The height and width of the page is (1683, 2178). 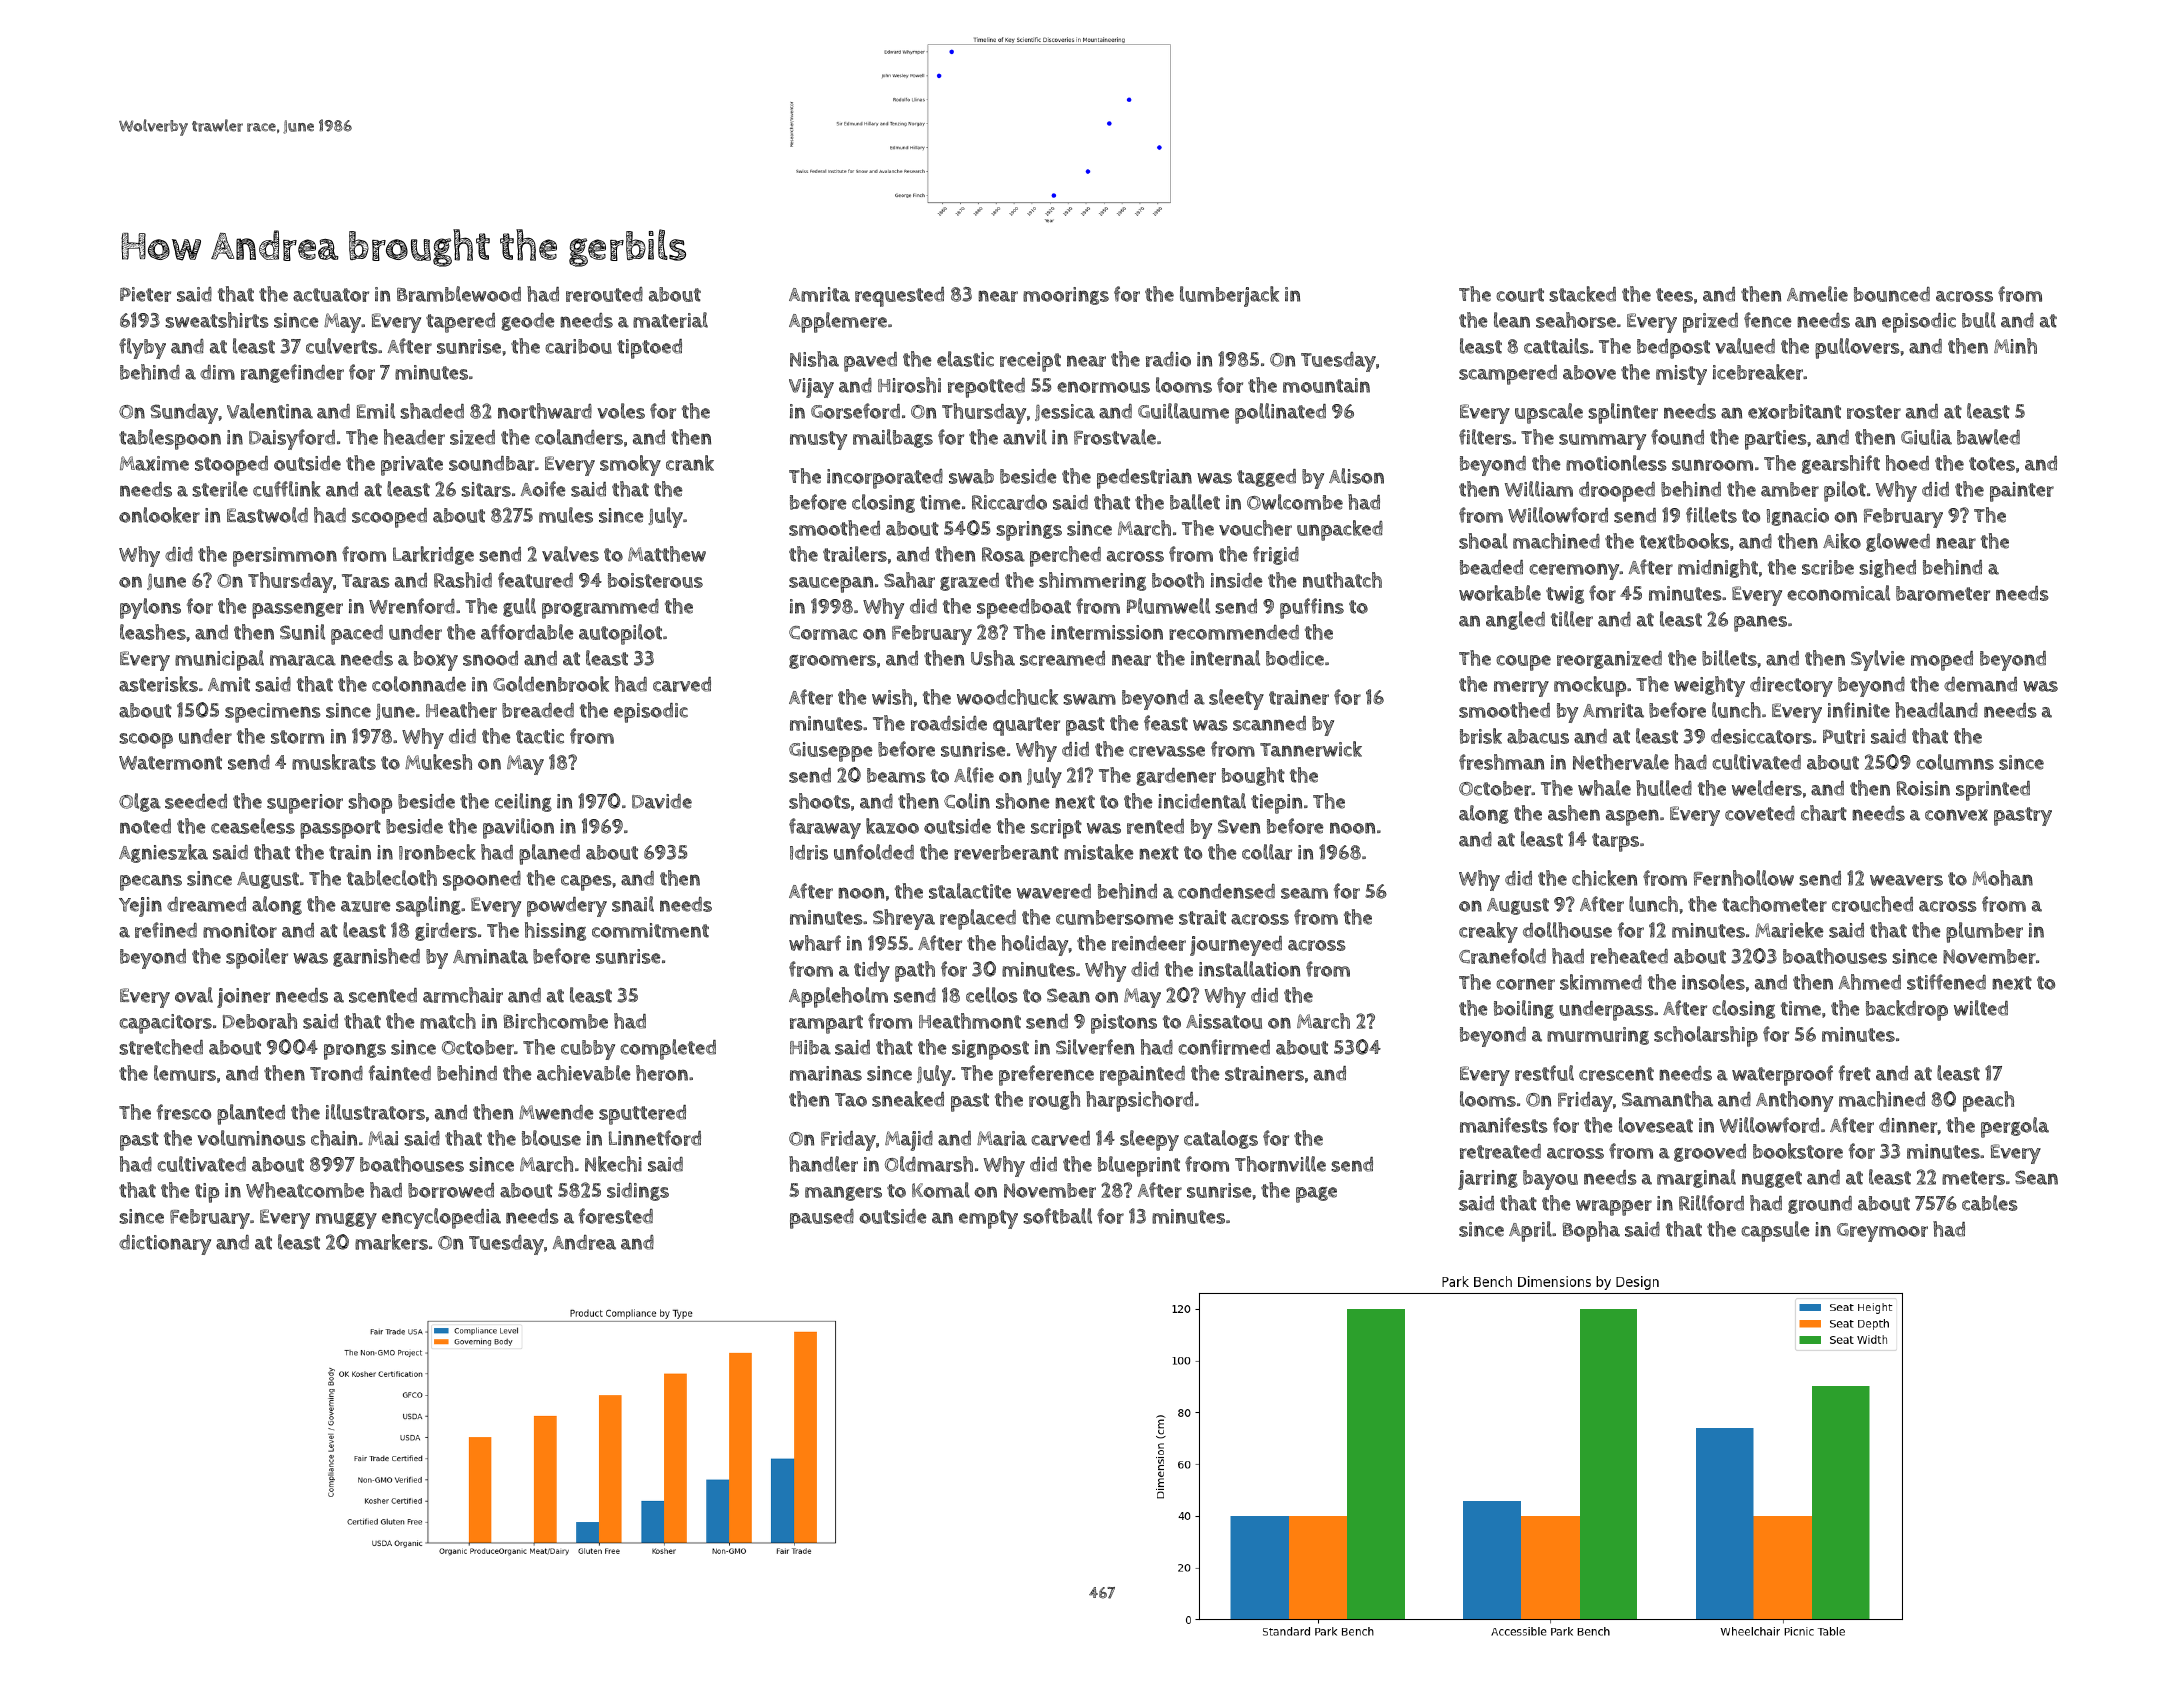 I want to click on markers, so click(x=391, y=1242).
